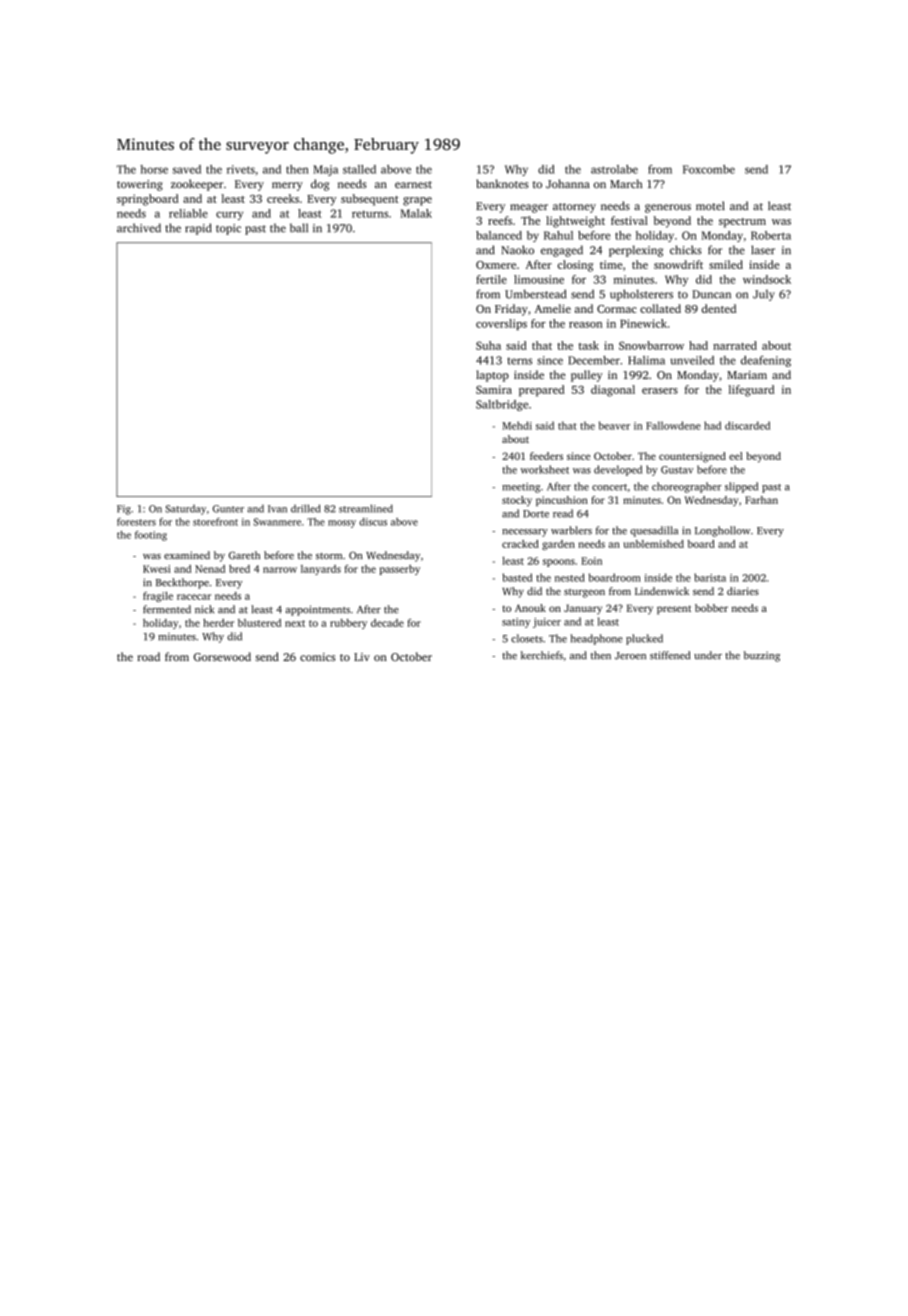 This image has height=1316, width=908. What do you see at coordinates (709, 169) in the image?
I see `Foxcombe` at bounding box center [709, 169].
